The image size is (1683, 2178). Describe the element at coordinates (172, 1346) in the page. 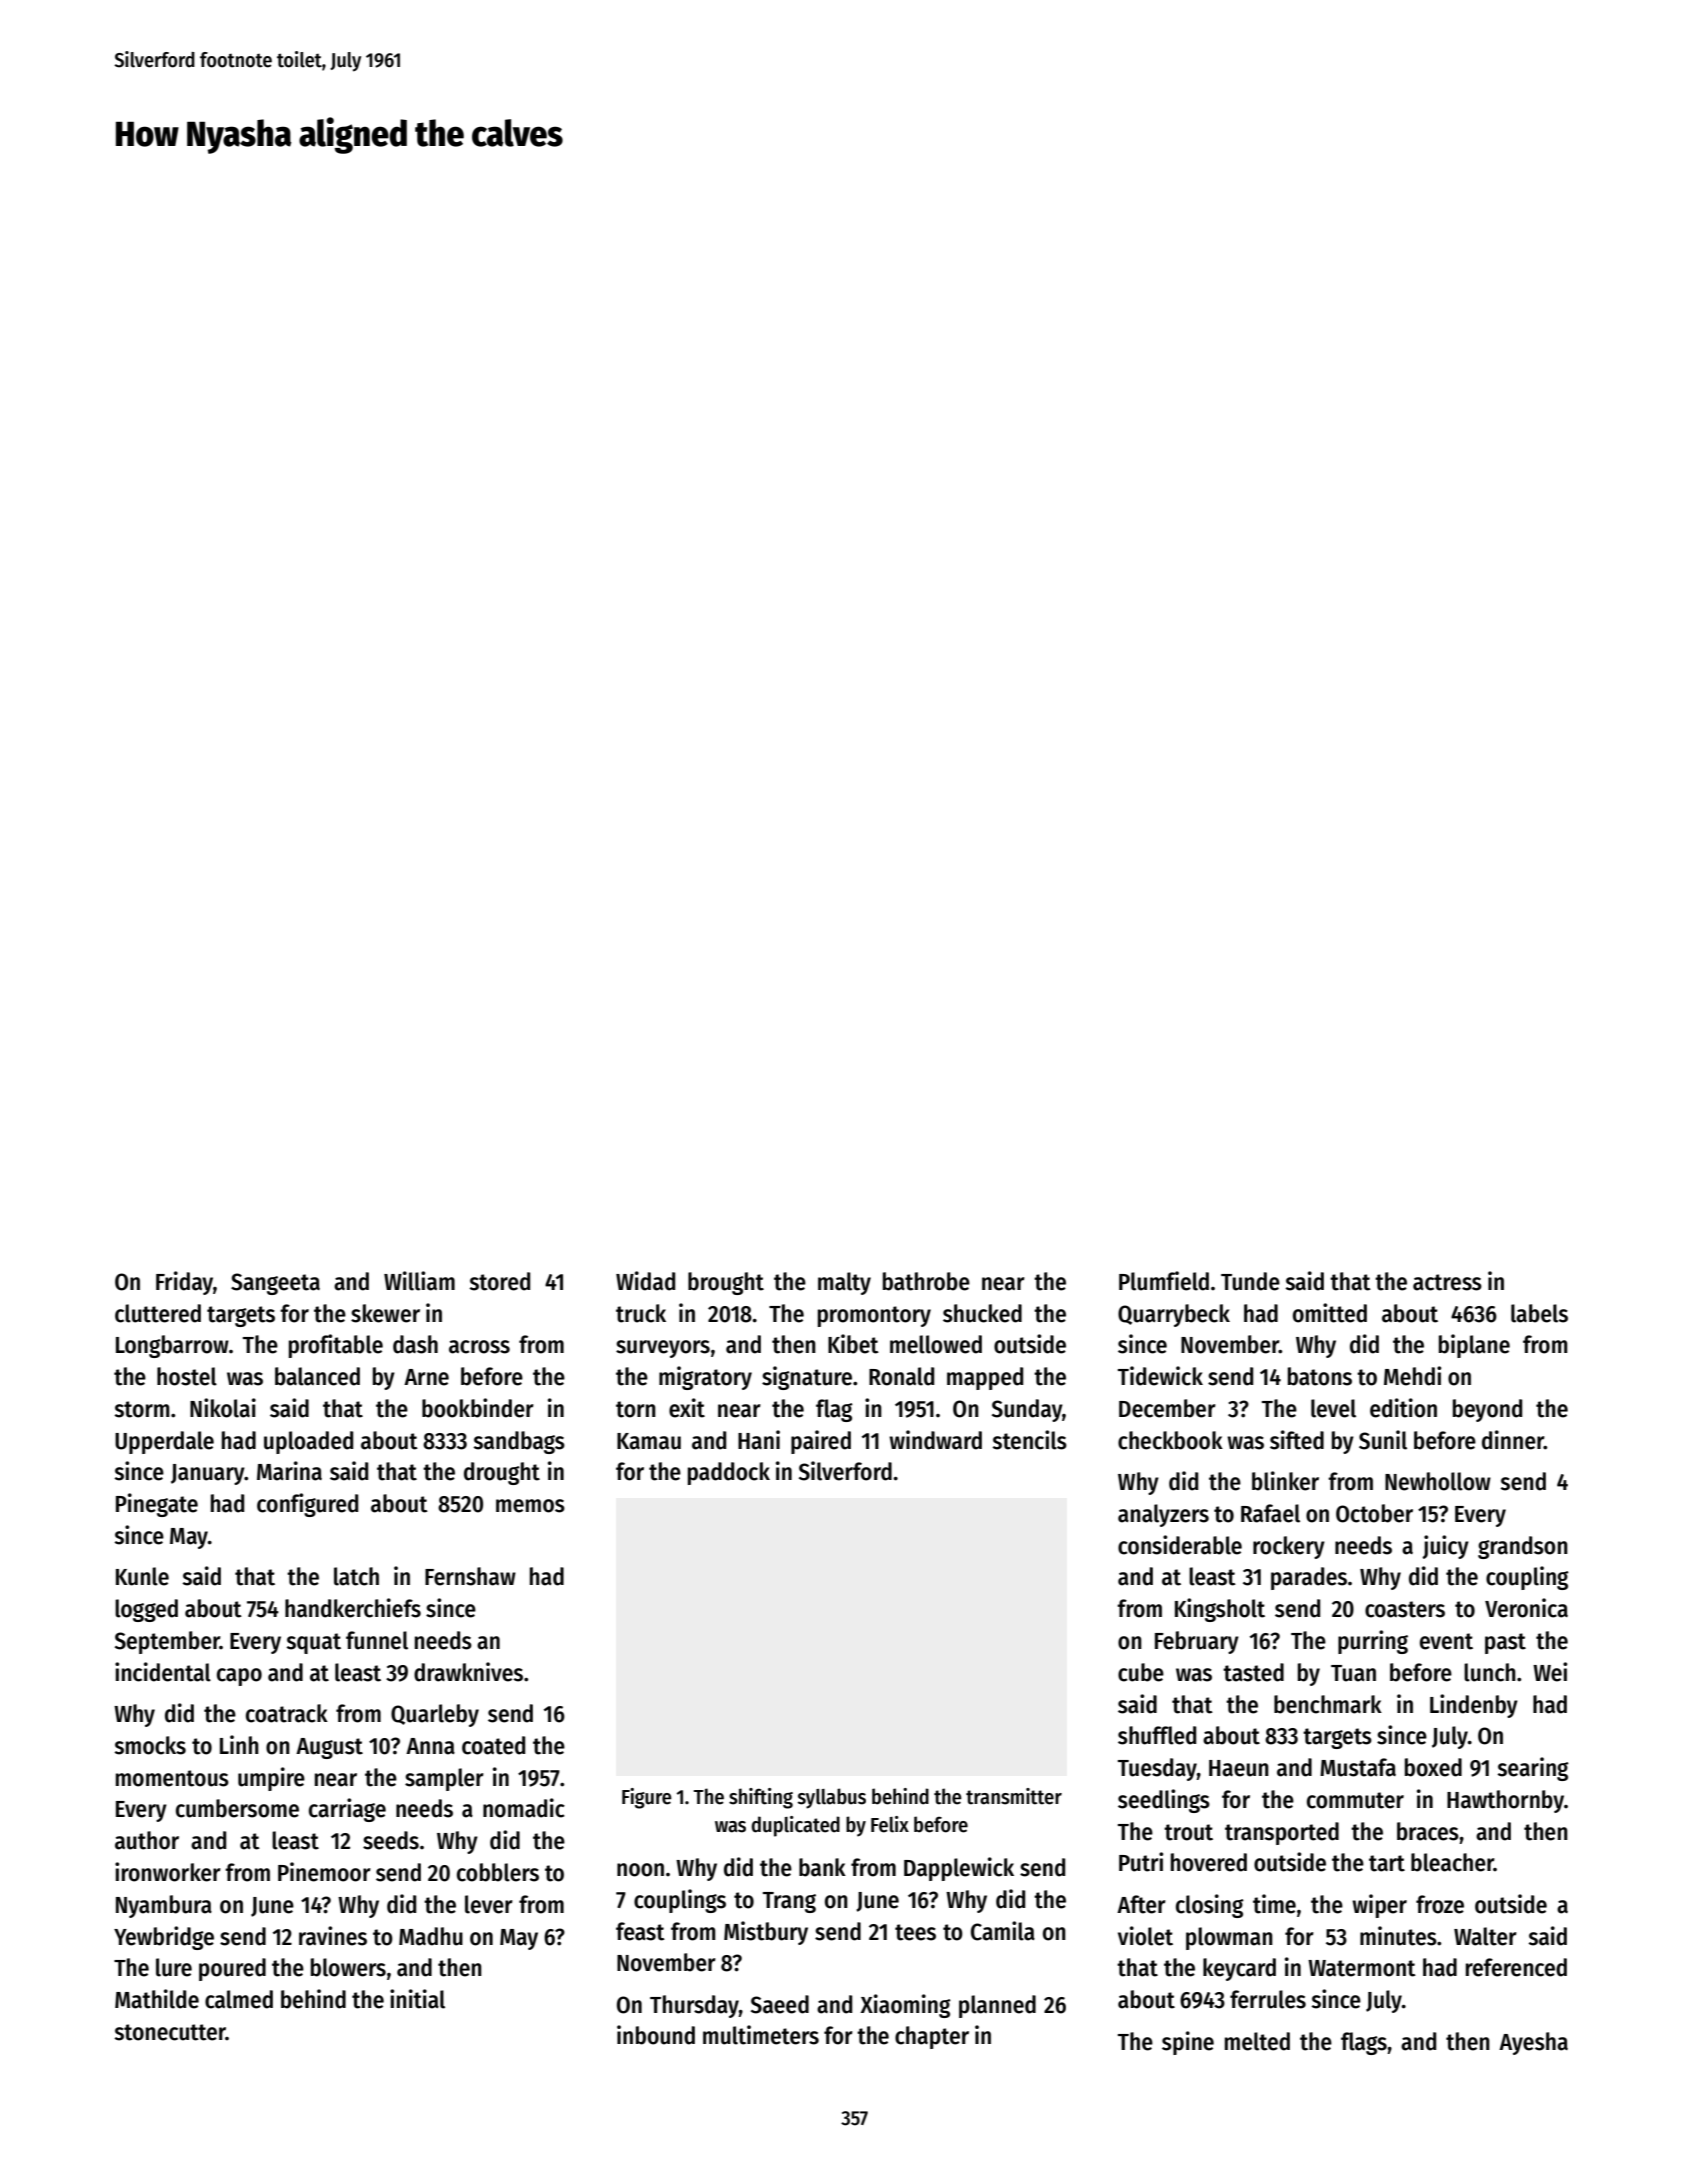

I see `Longbarrow` at that location.
